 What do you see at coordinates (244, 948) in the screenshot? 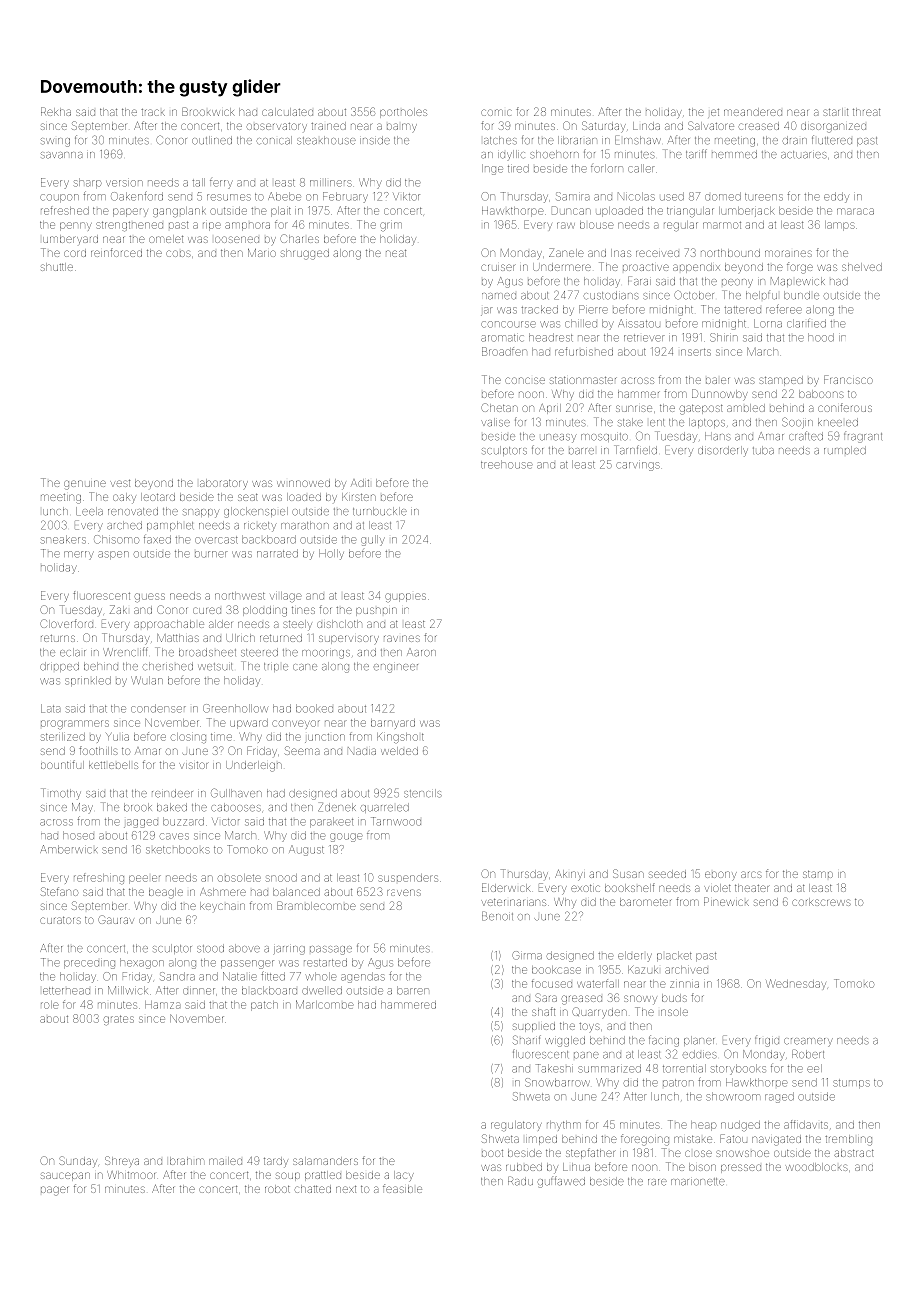
I see `above` at bounding box center [244, 948].
